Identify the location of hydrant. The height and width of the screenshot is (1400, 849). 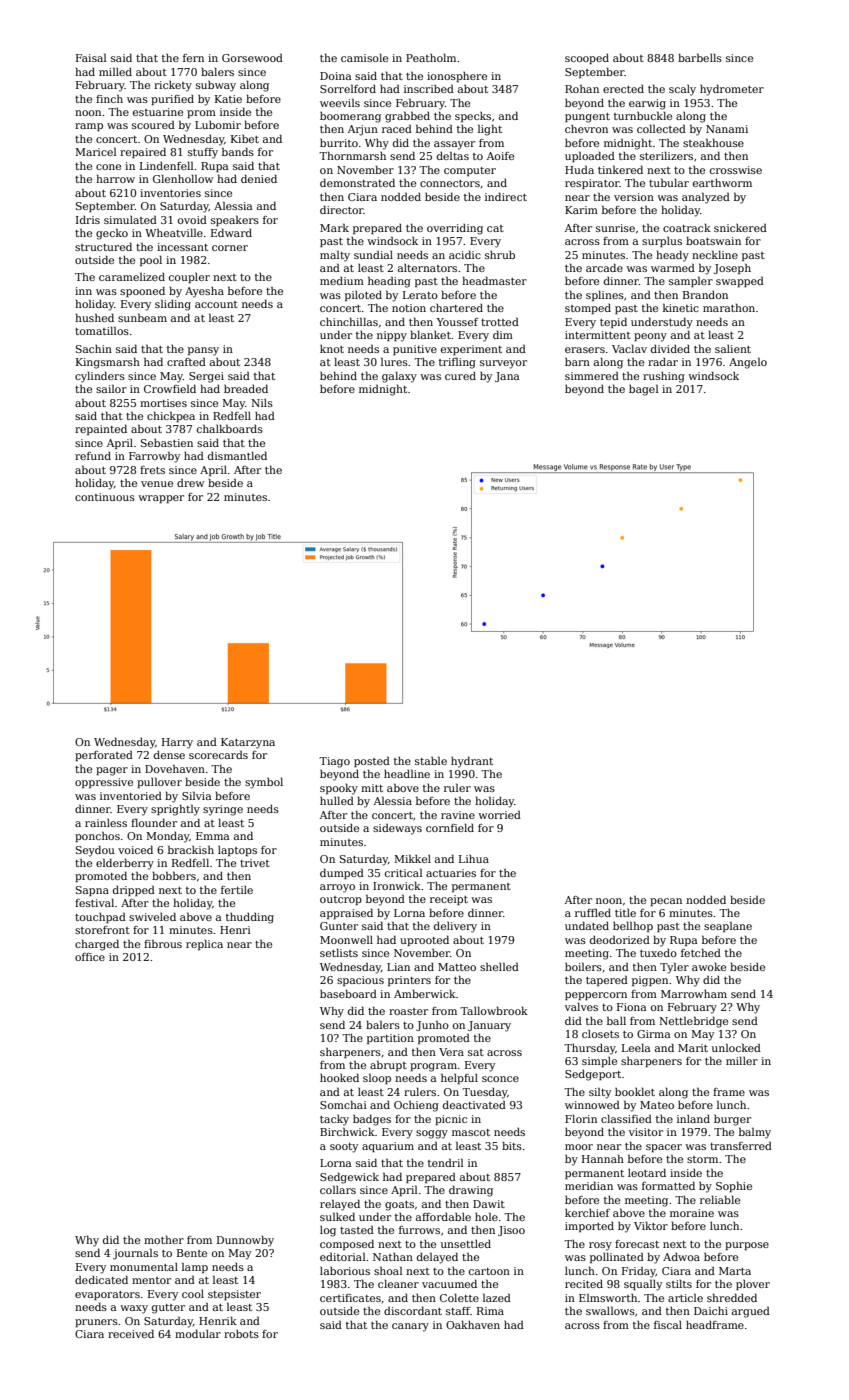
(472, 762).
